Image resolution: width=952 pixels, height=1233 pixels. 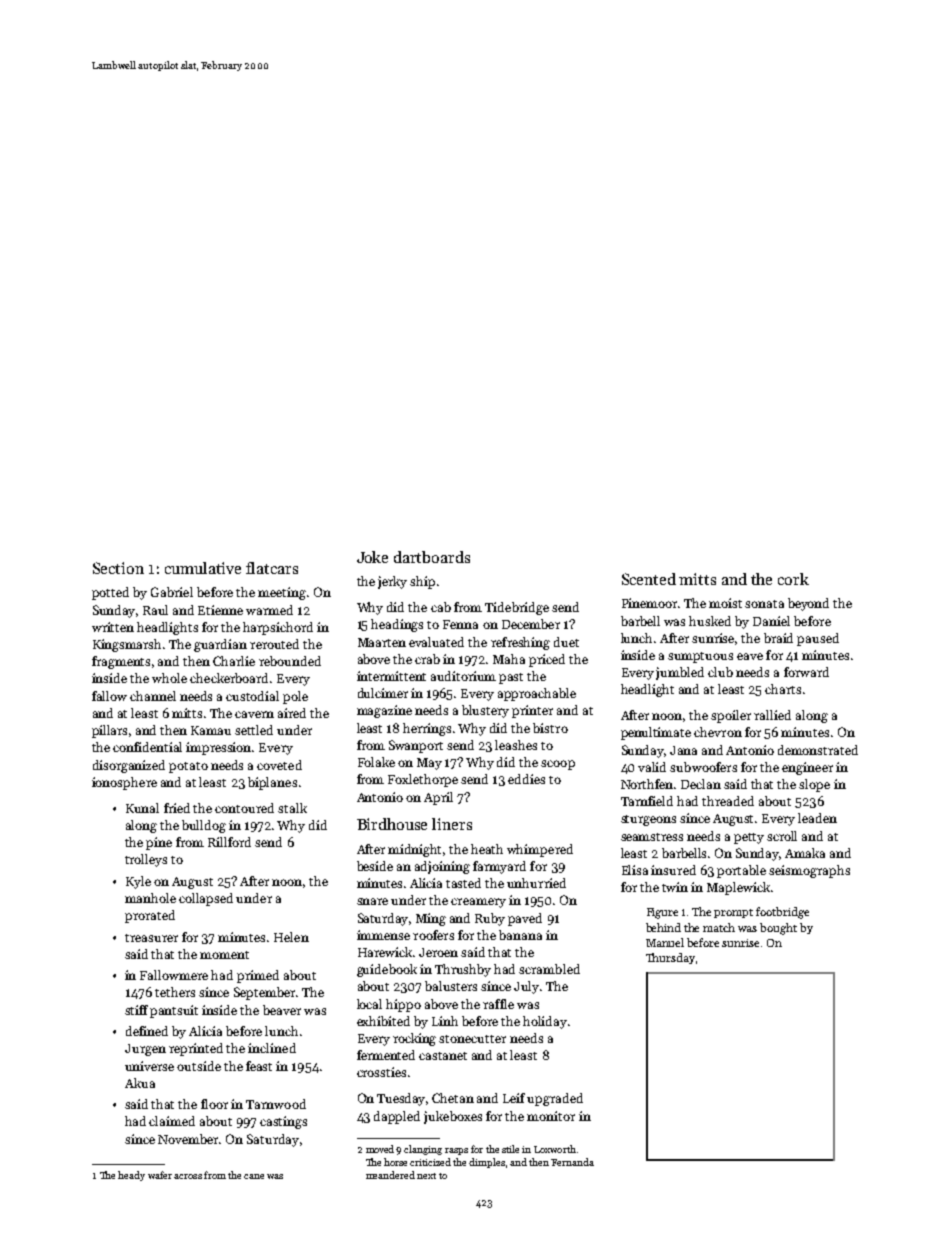 I want to click on snare, so click(x=372, y=901).
